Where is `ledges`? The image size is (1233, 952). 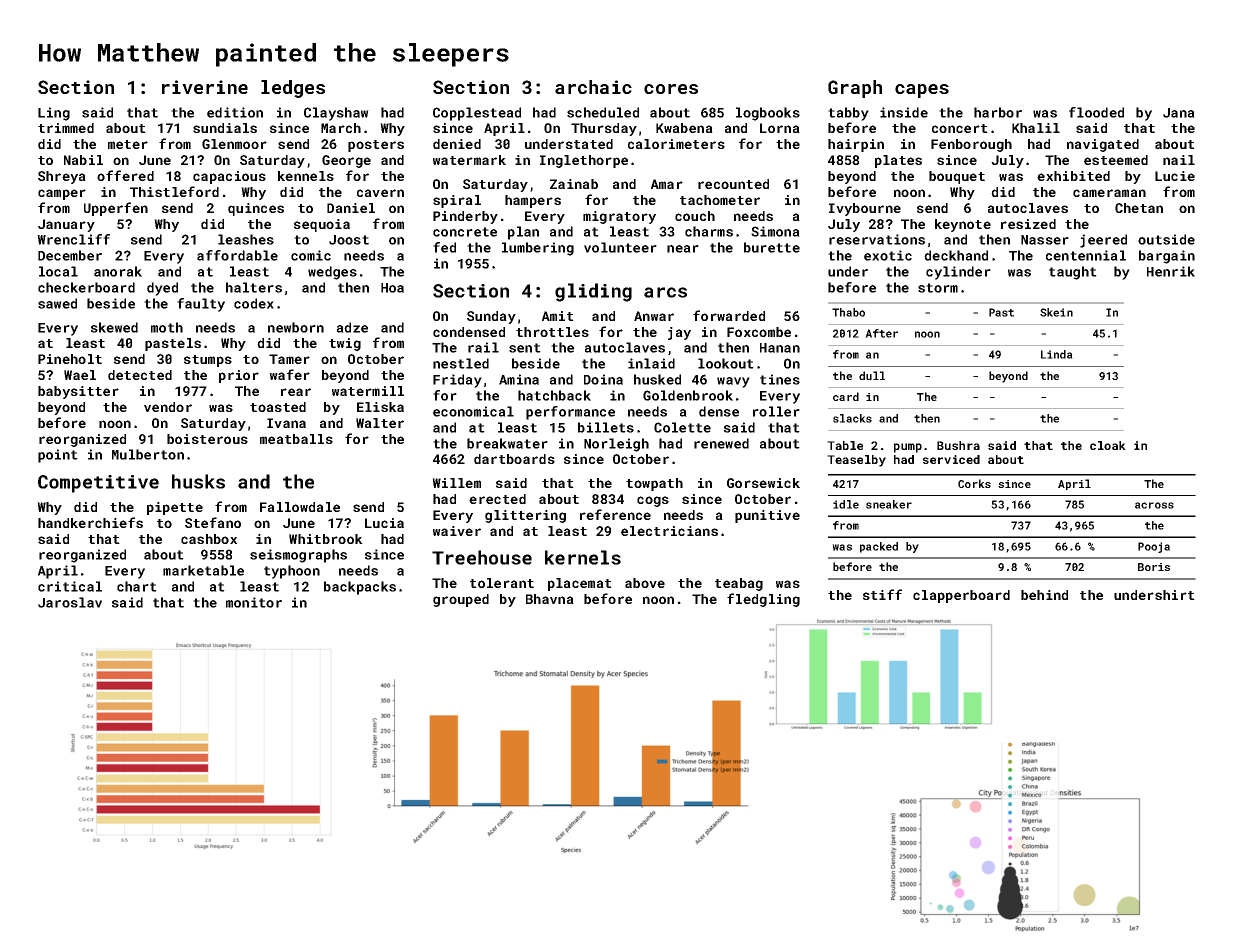 ledges is located at coordinates (293, 89).
